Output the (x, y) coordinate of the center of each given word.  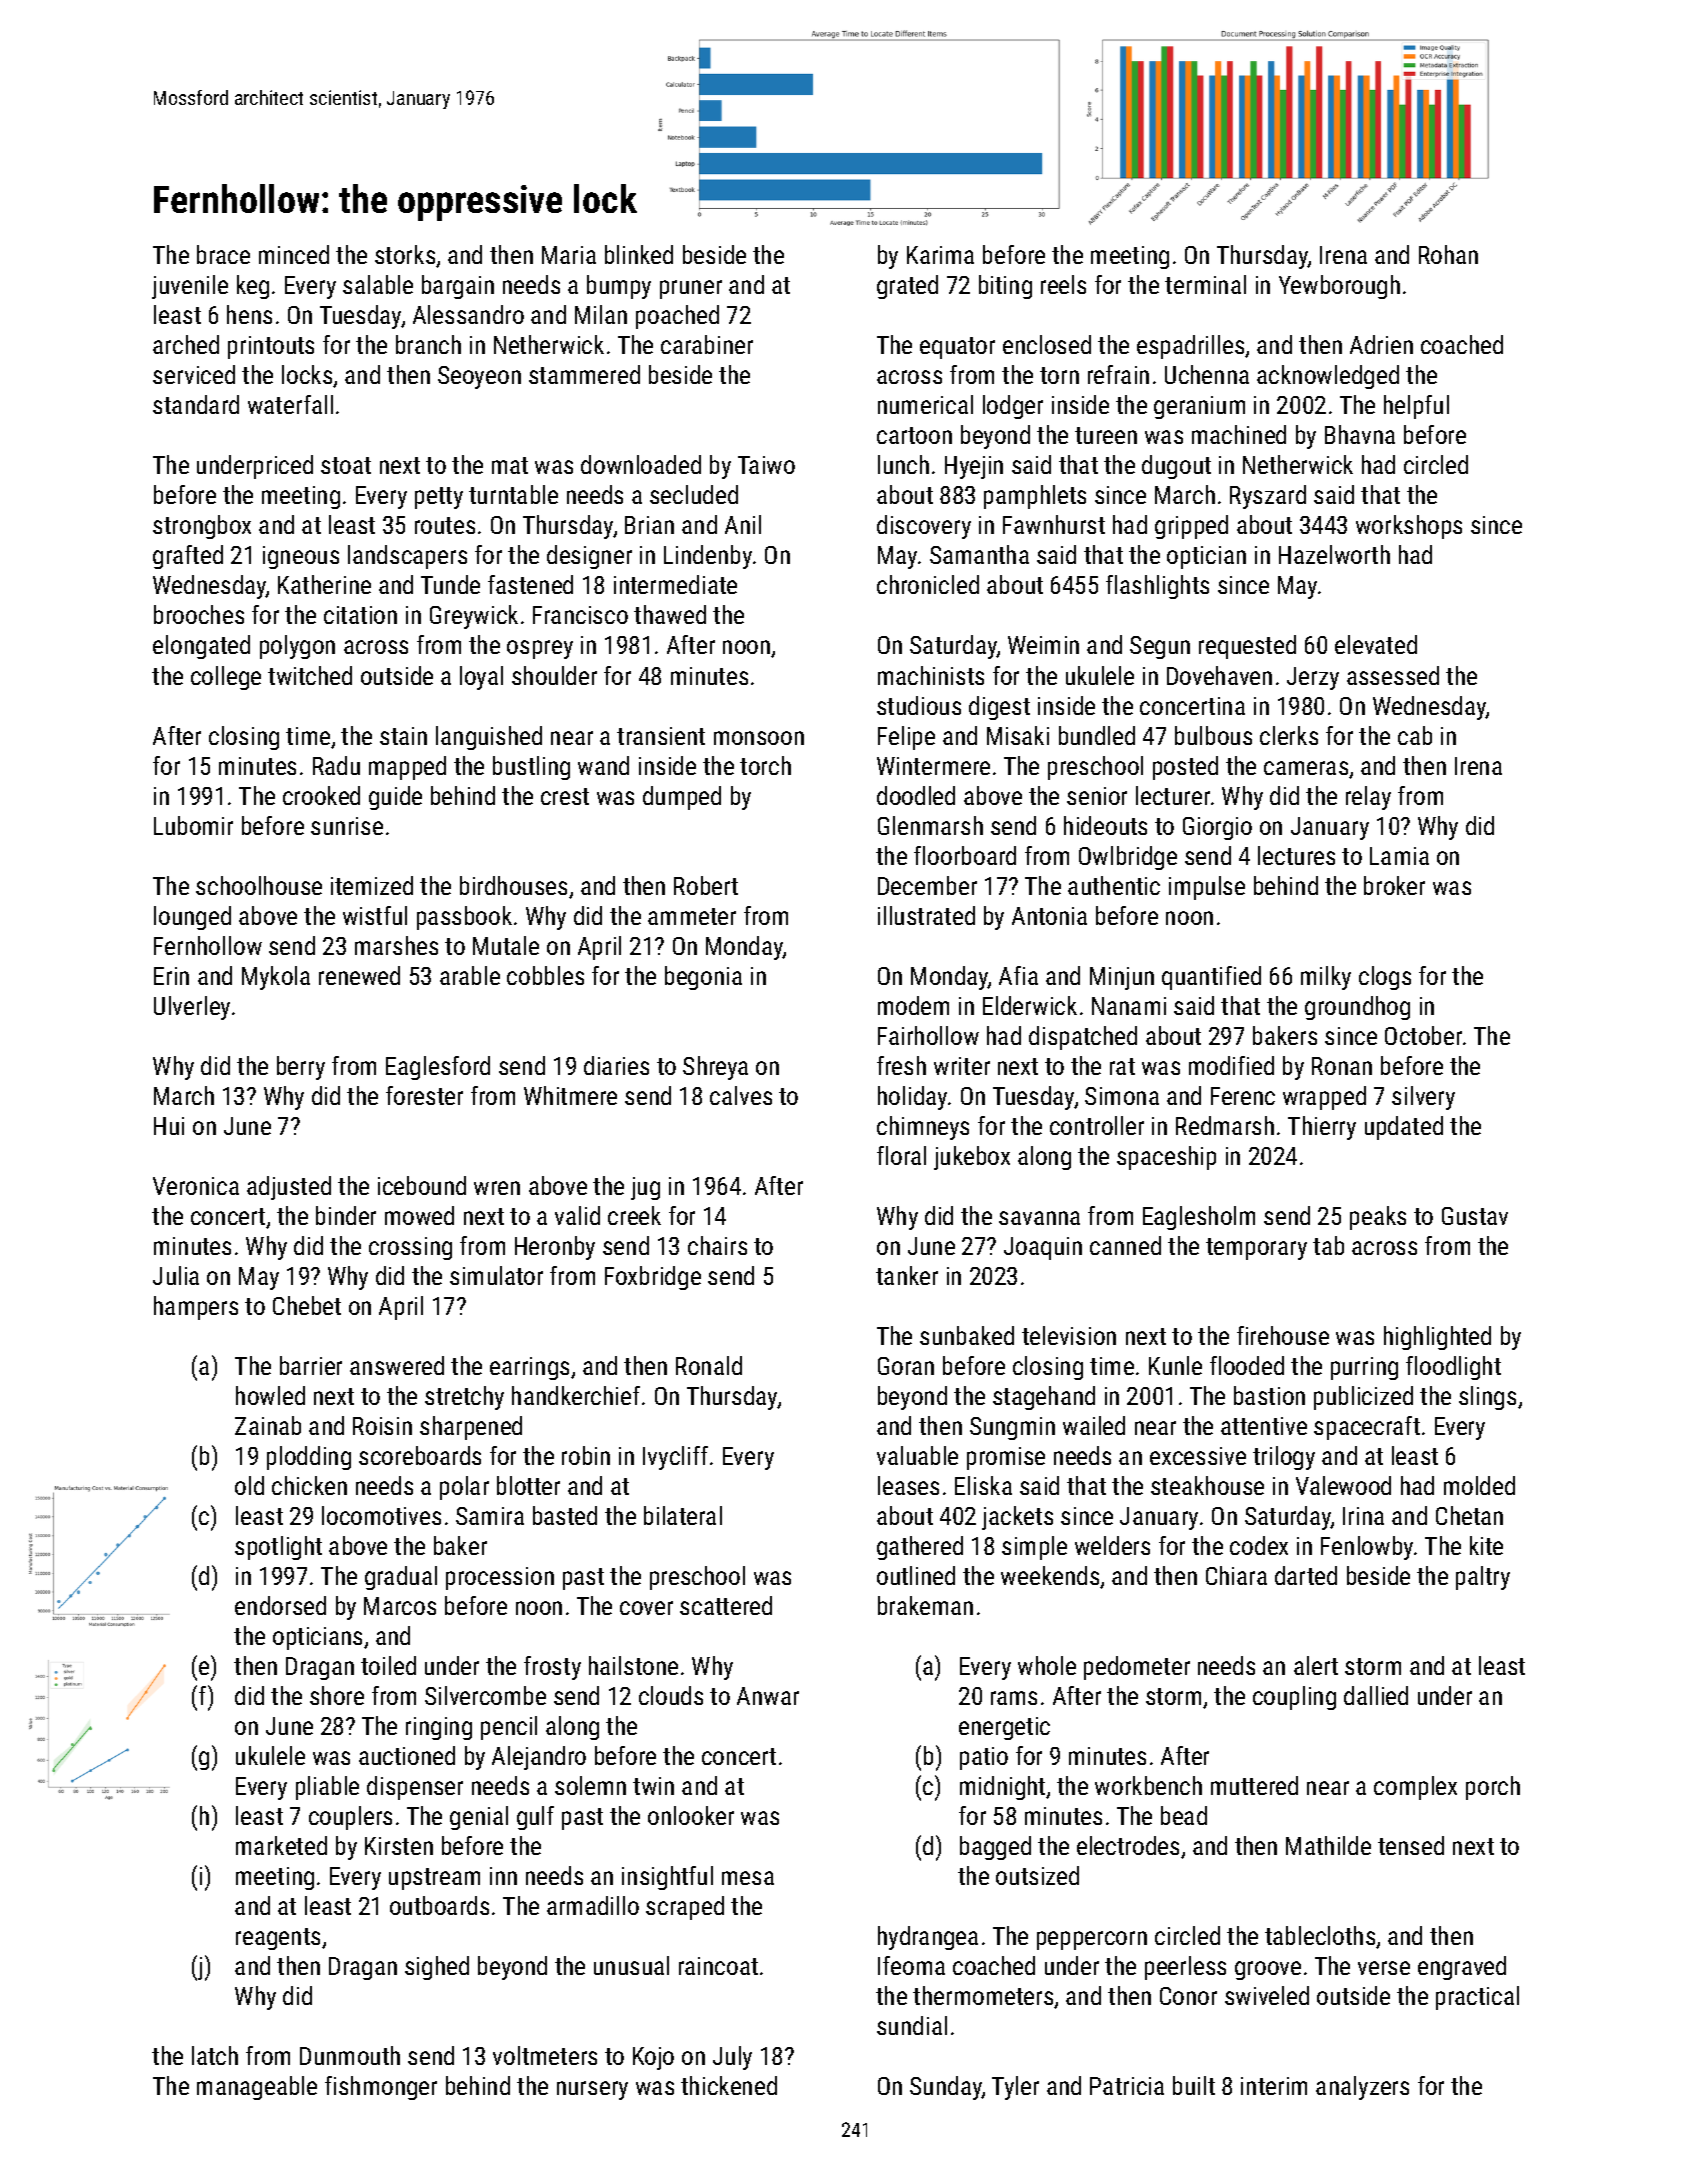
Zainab (268, 1425)
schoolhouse (259, 885)
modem (913, 1005)
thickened (729, 2085)
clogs (1385, 978)
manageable (257, 2088)
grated (907, 287)
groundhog (1357, 1008)
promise (1006, 1458)
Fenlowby (1367, 1548)
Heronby (555, 1248)
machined (1239, 434)
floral (901, 1155)
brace (223, 254)
